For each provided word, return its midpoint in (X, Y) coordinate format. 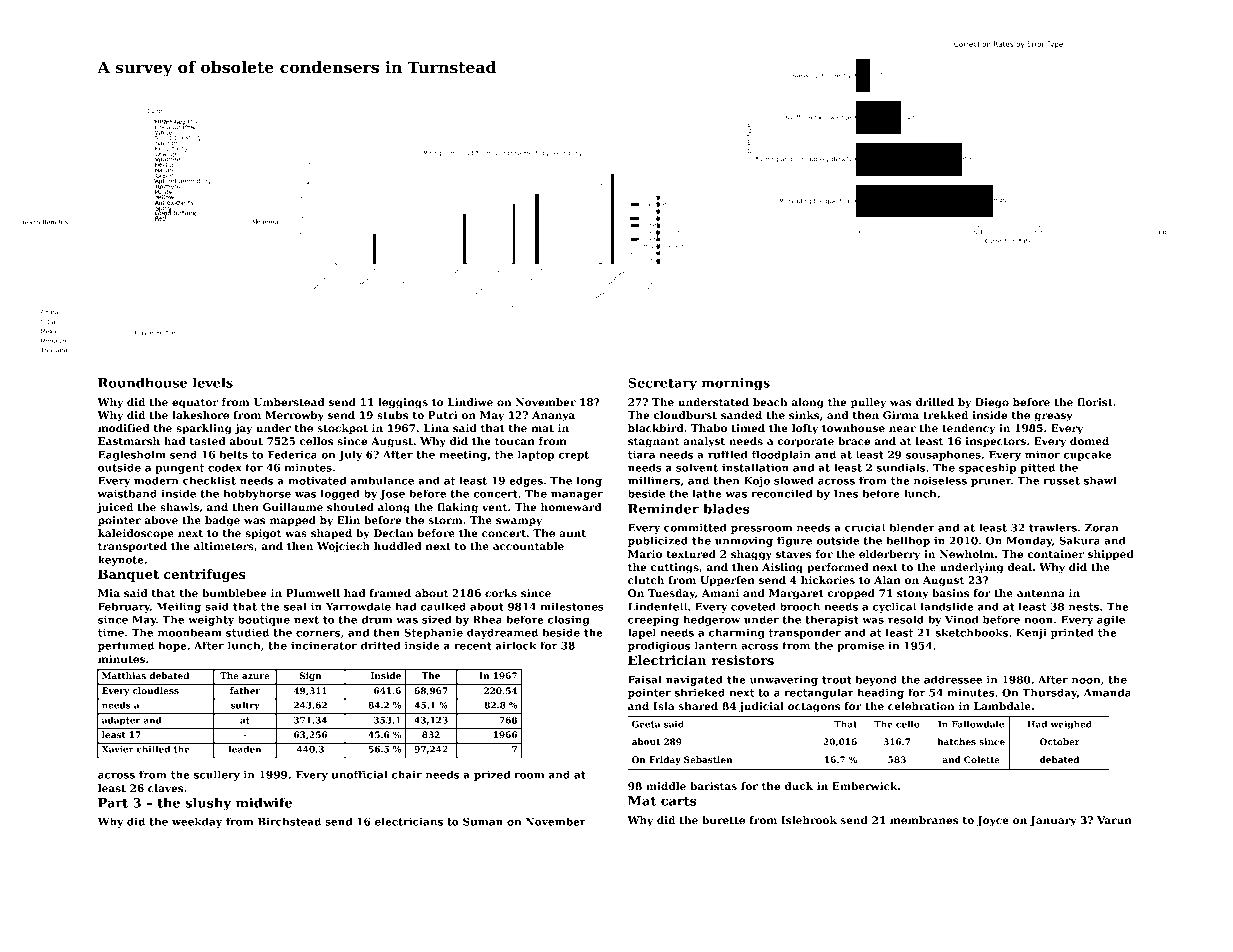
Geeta (646, 724)
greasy (1053, 417)
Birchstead (289, 821)
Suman (483, 821)
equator (195, 403)
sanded (741, 415)
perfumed (126, 646)
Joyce (993, 821)
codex (225, 467)
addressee (953, 679)
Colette (982, 759)
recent (473, 646)
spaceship (988, 468)
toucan (515, 441)
